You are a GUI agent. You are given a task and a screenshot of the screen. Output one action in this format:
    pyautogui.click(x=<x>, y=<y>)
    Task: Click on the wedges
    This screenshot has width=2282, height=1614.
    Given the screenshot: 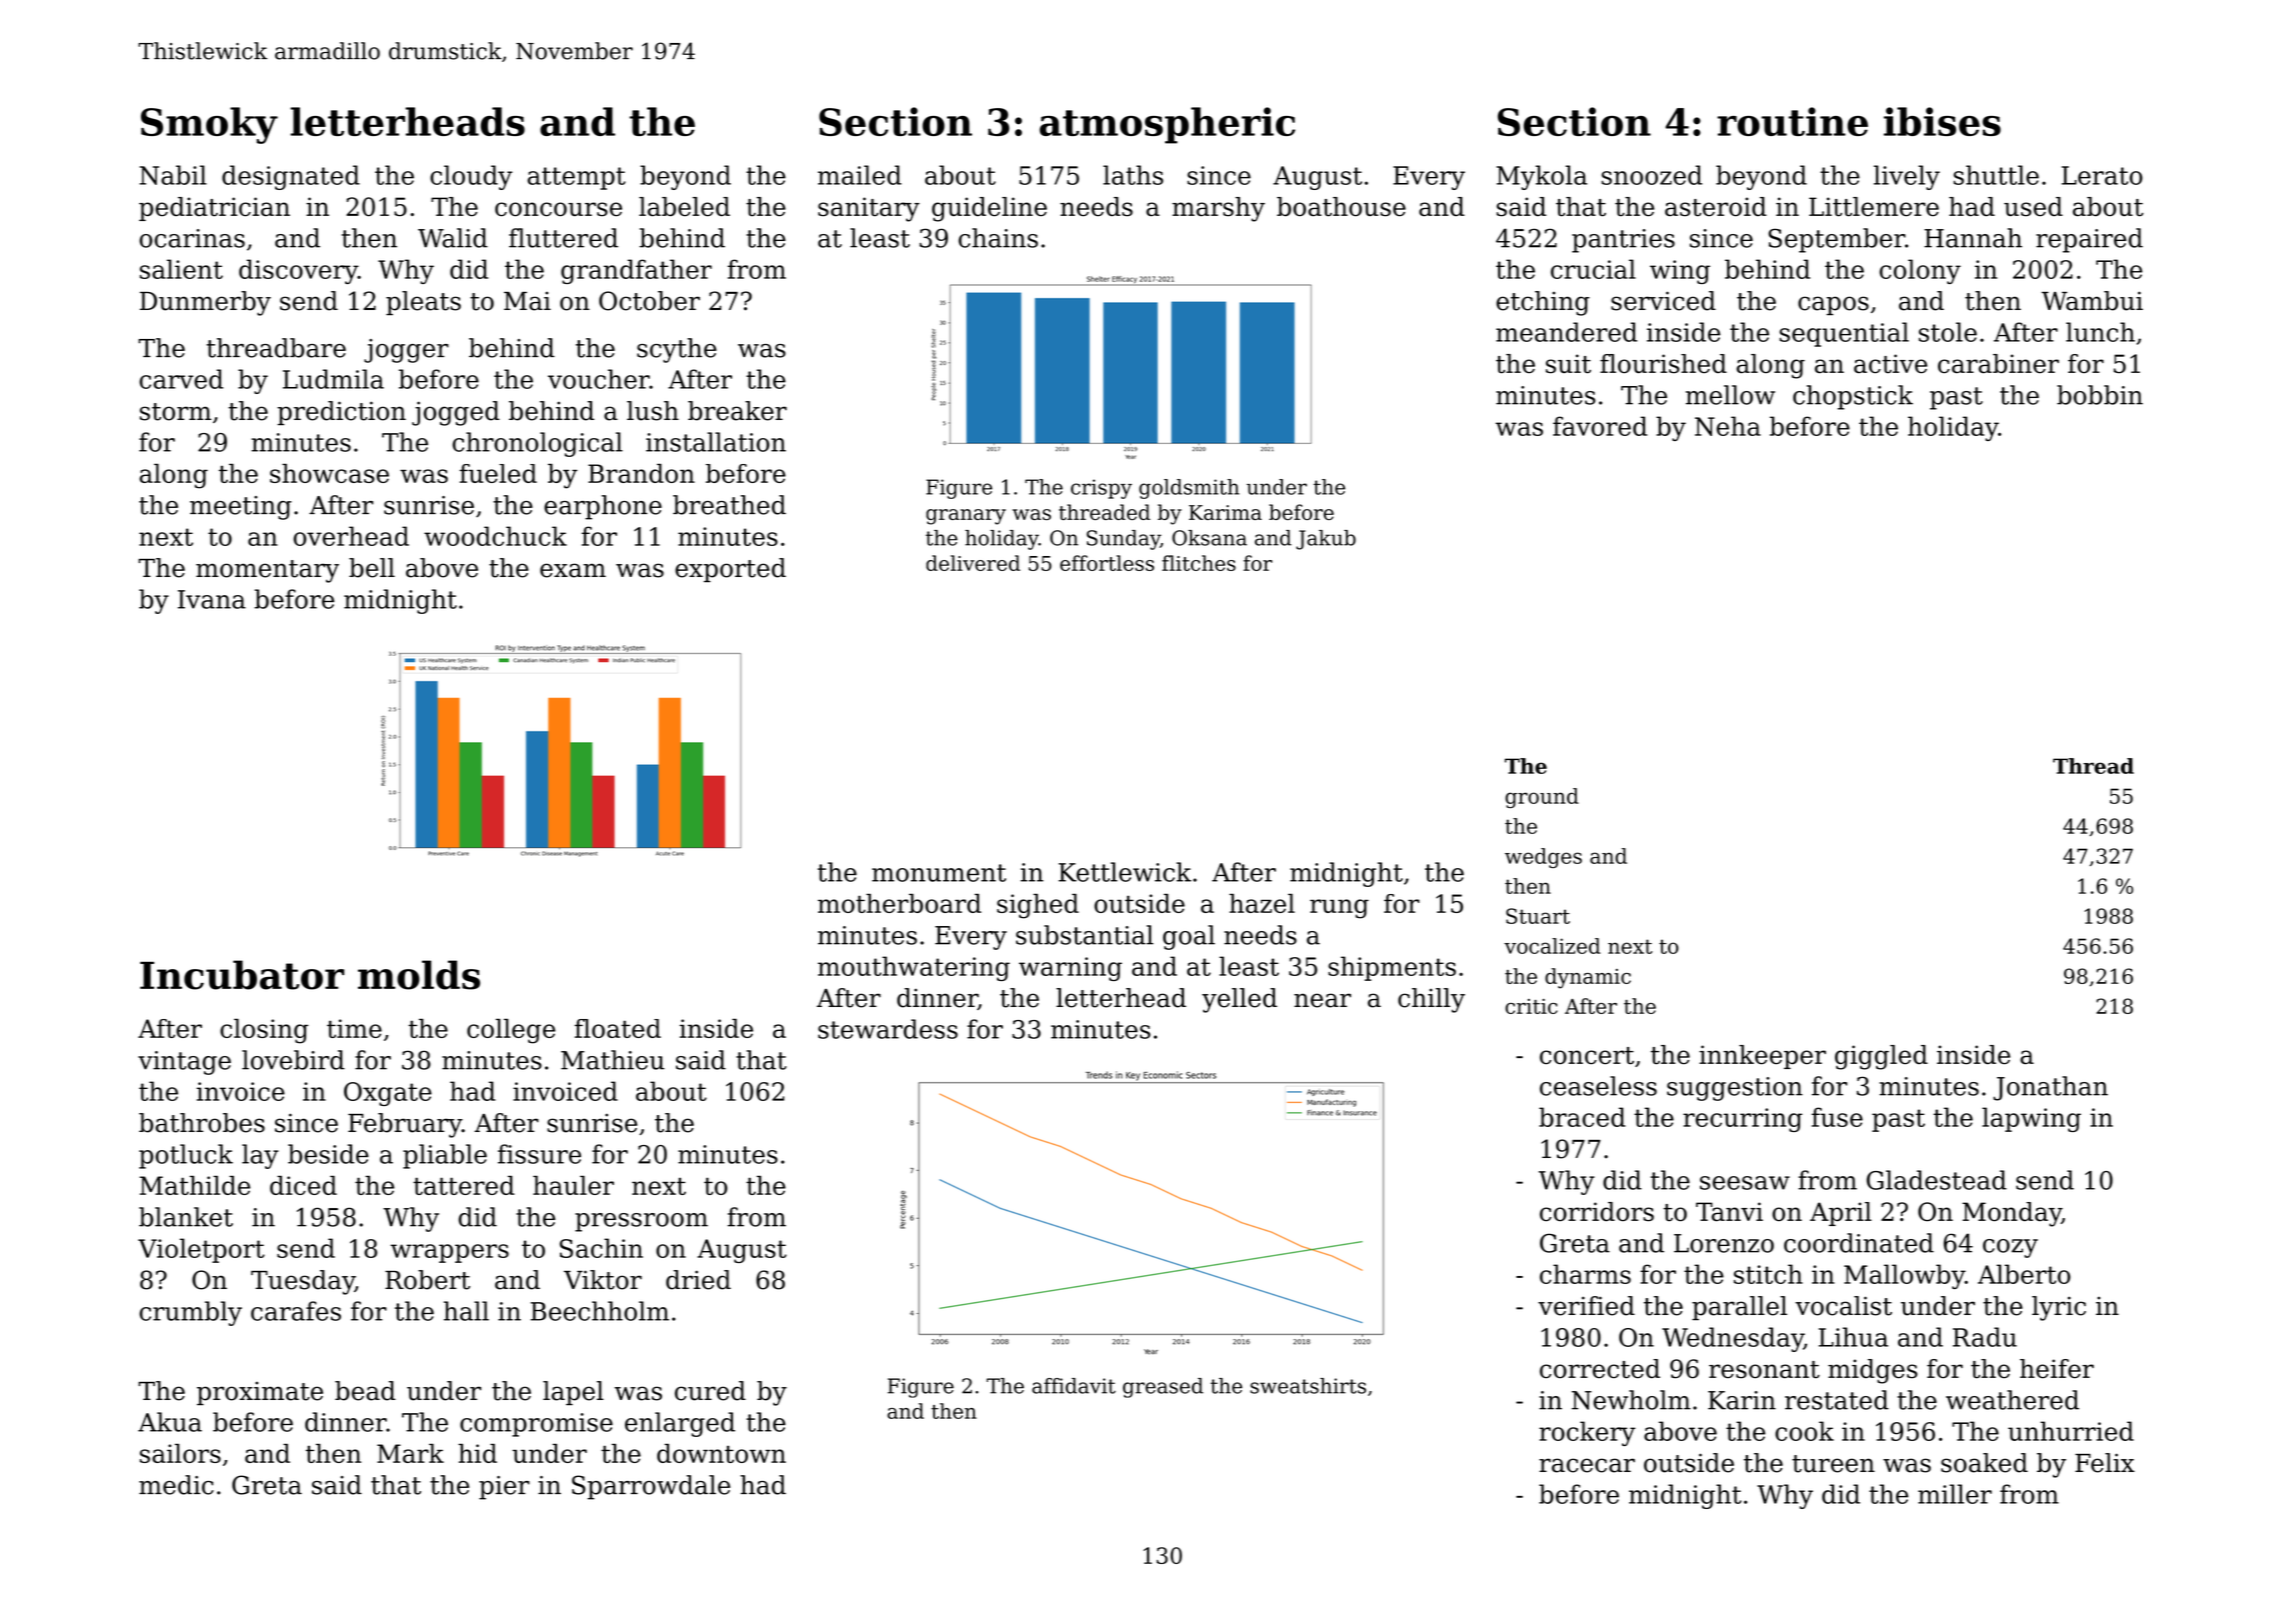 What is the action you would take?
    pyautogui.click(x=1543, y=858)
